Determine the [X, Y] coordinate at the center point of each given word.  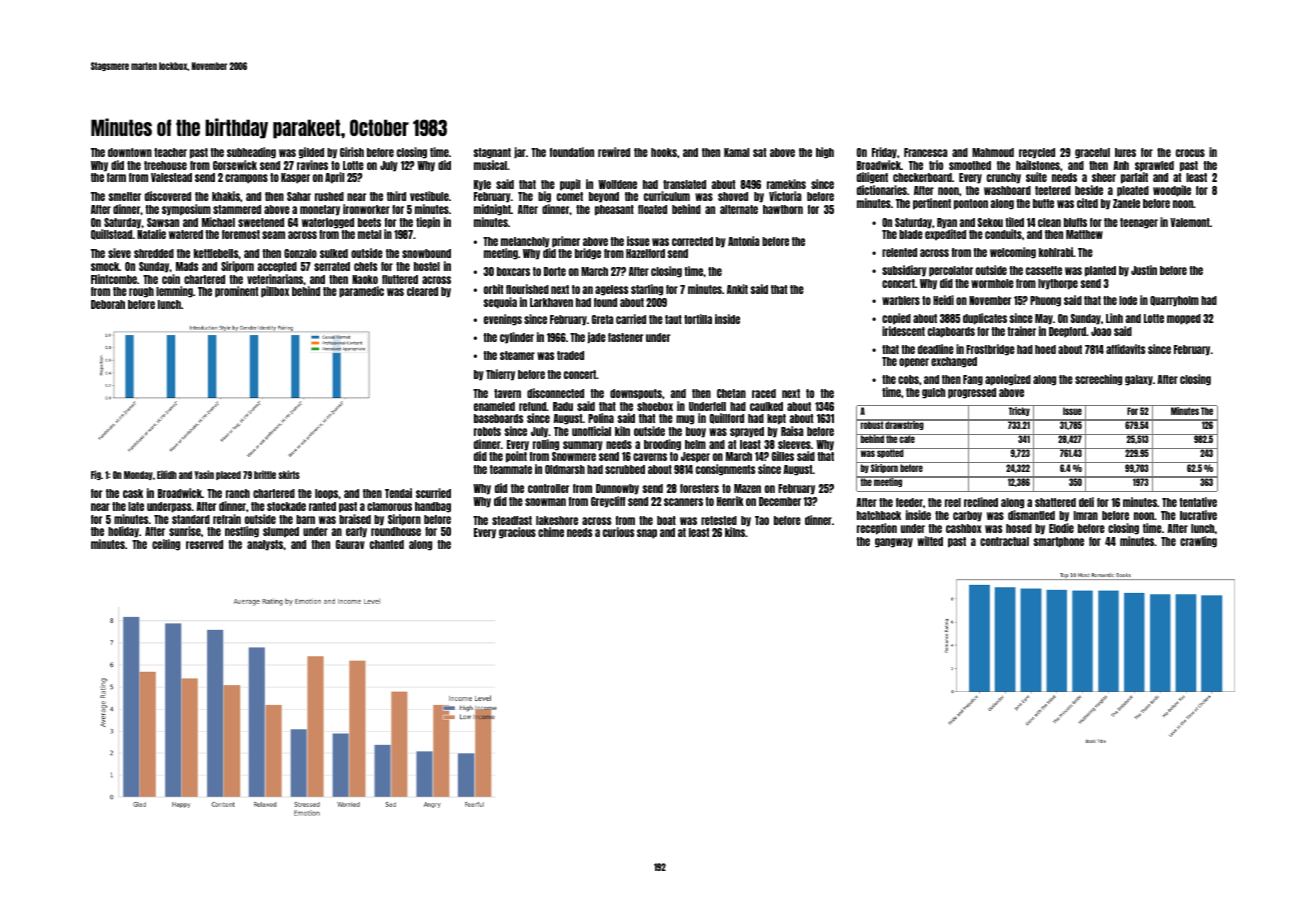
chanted [387, 544]
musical [490, 165]
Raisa [792, 431]
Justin [1144, 270]
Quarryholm [1174, 301]
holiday [123, 532]
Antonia [743, 241]
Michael [218, 222]
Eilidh [167, 474]
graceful [1092, 153]
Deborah [108, 304]
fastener [625, 337]
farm [116, 177]
